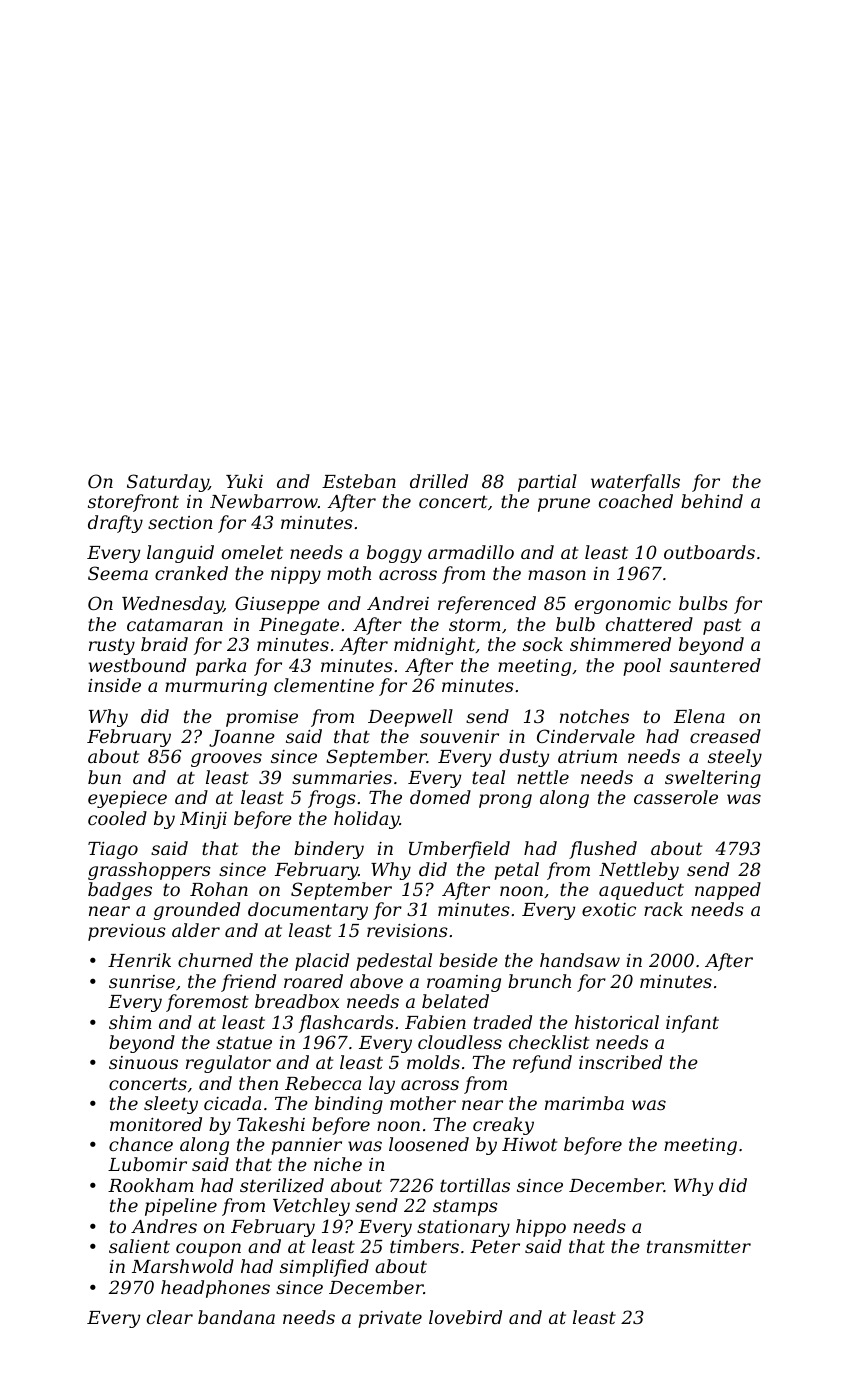 The image size is (849, 1400). What do you see at coordinates (439, 481) in the page?
I see `drilled` at bounding box center [439, 481].
